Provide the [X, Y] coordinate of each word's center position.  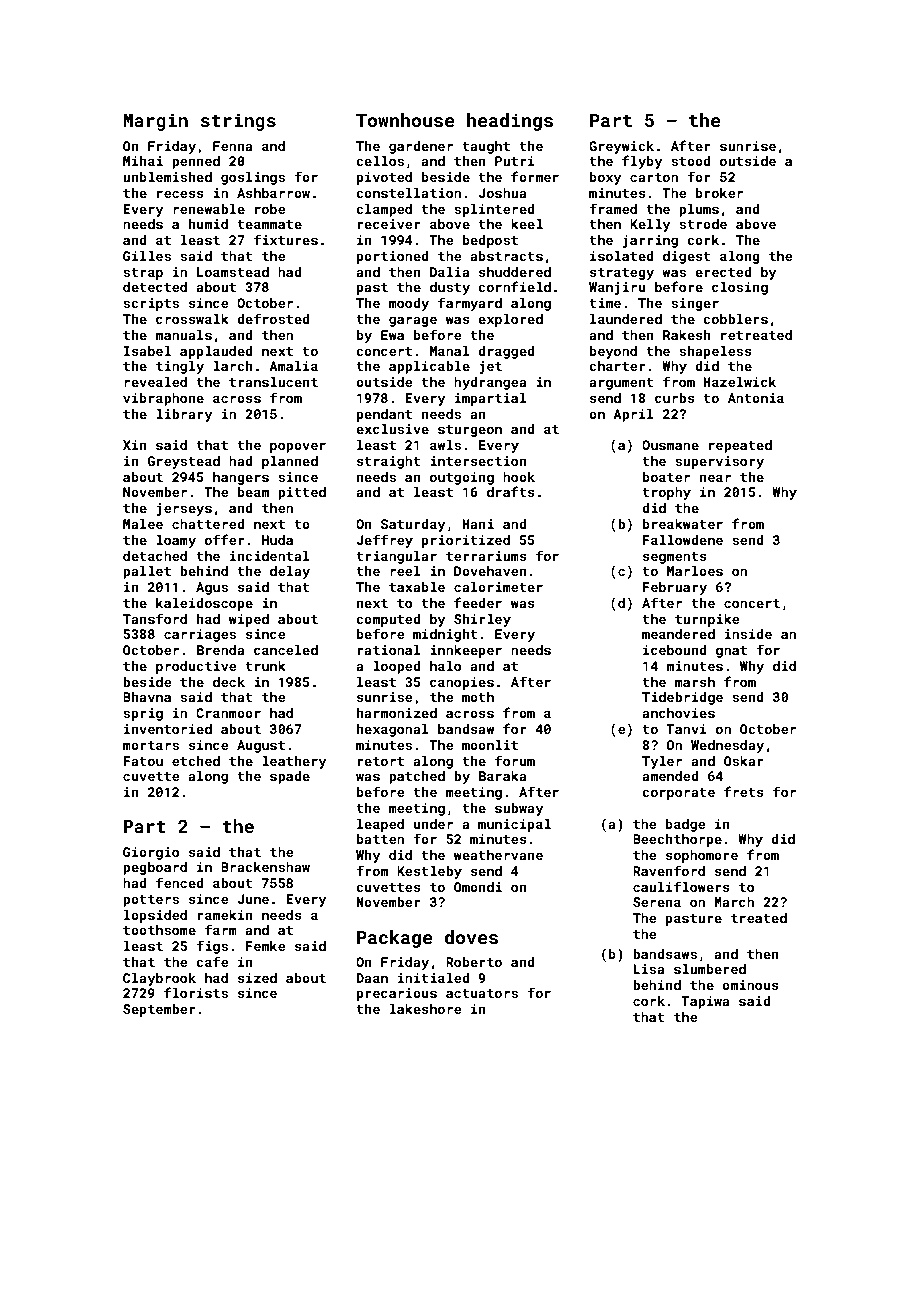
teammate [269, 224]
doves [471, 937]
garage [413, 321]
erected [723, 272]
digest [687, 257]
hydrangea [490, 383]
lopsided [155, 916]
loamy [176, 541]
